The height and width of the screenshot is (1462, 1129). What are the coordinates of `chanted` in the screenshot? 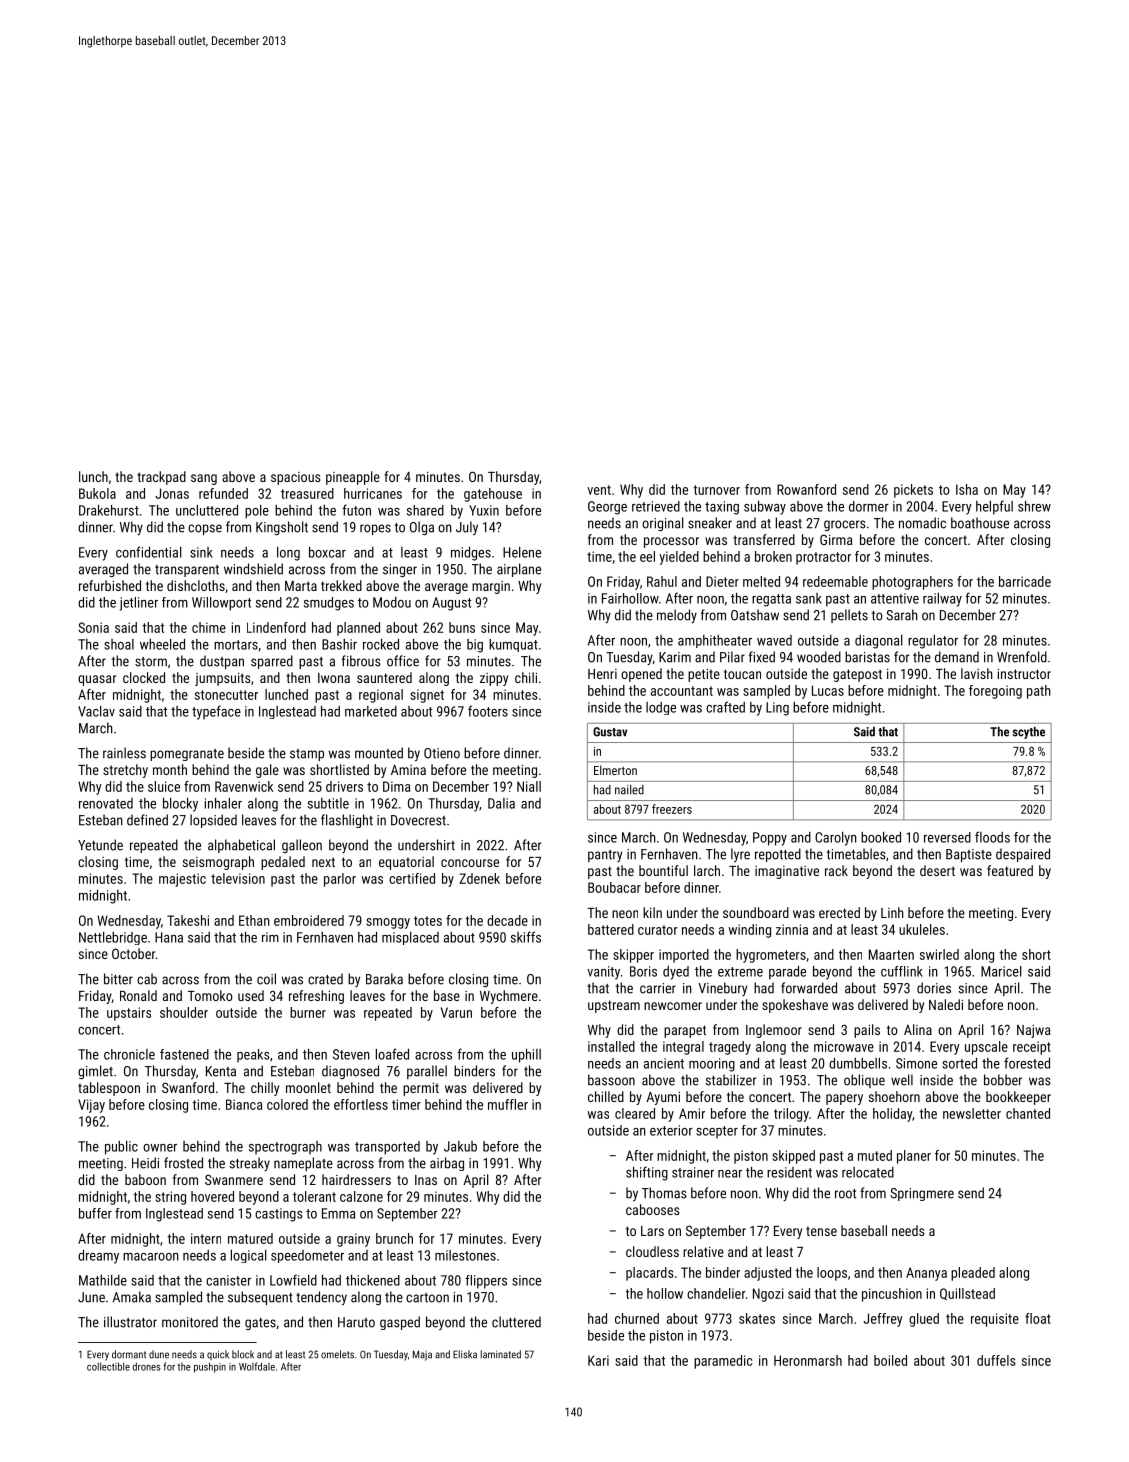 It's located at (1028, 1113).
